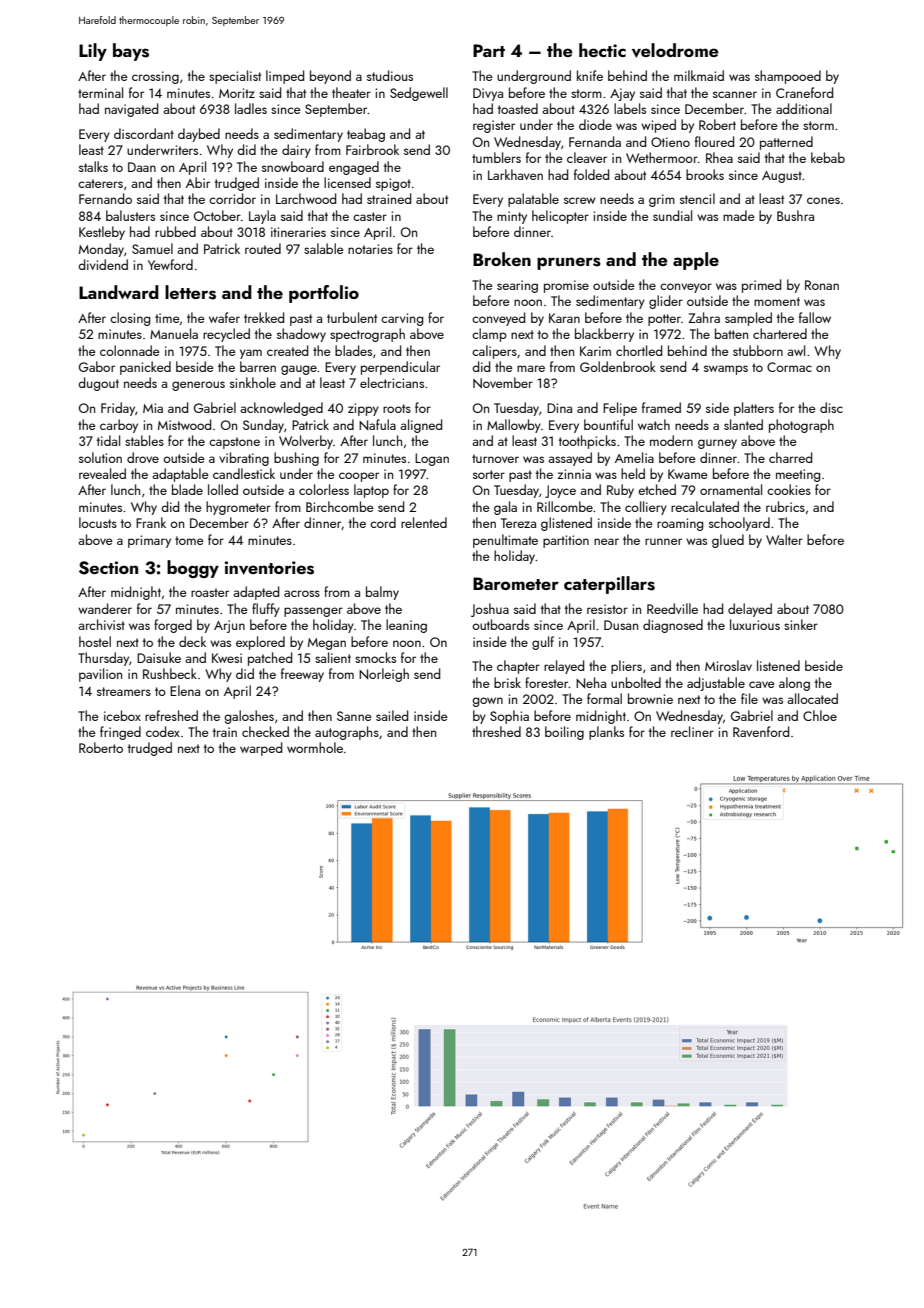 Image resolution: width=924 pixels, height=1308 pixels. Describe the element at coordinates (189, 540) in the document. I see `tome` at that location.
